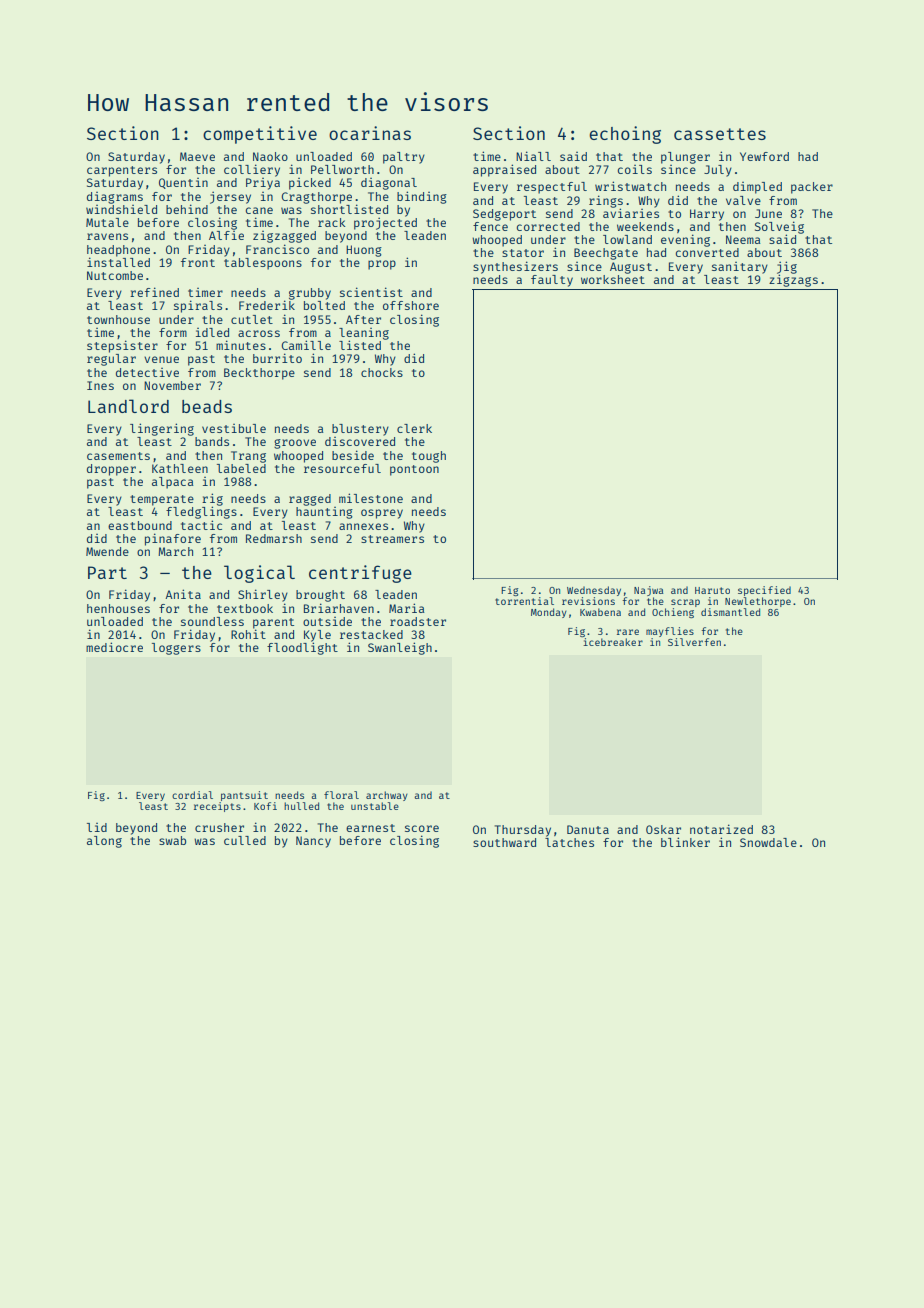 This document has width=924, height=1308. I want to click on cassettes, so click(720, 134).
